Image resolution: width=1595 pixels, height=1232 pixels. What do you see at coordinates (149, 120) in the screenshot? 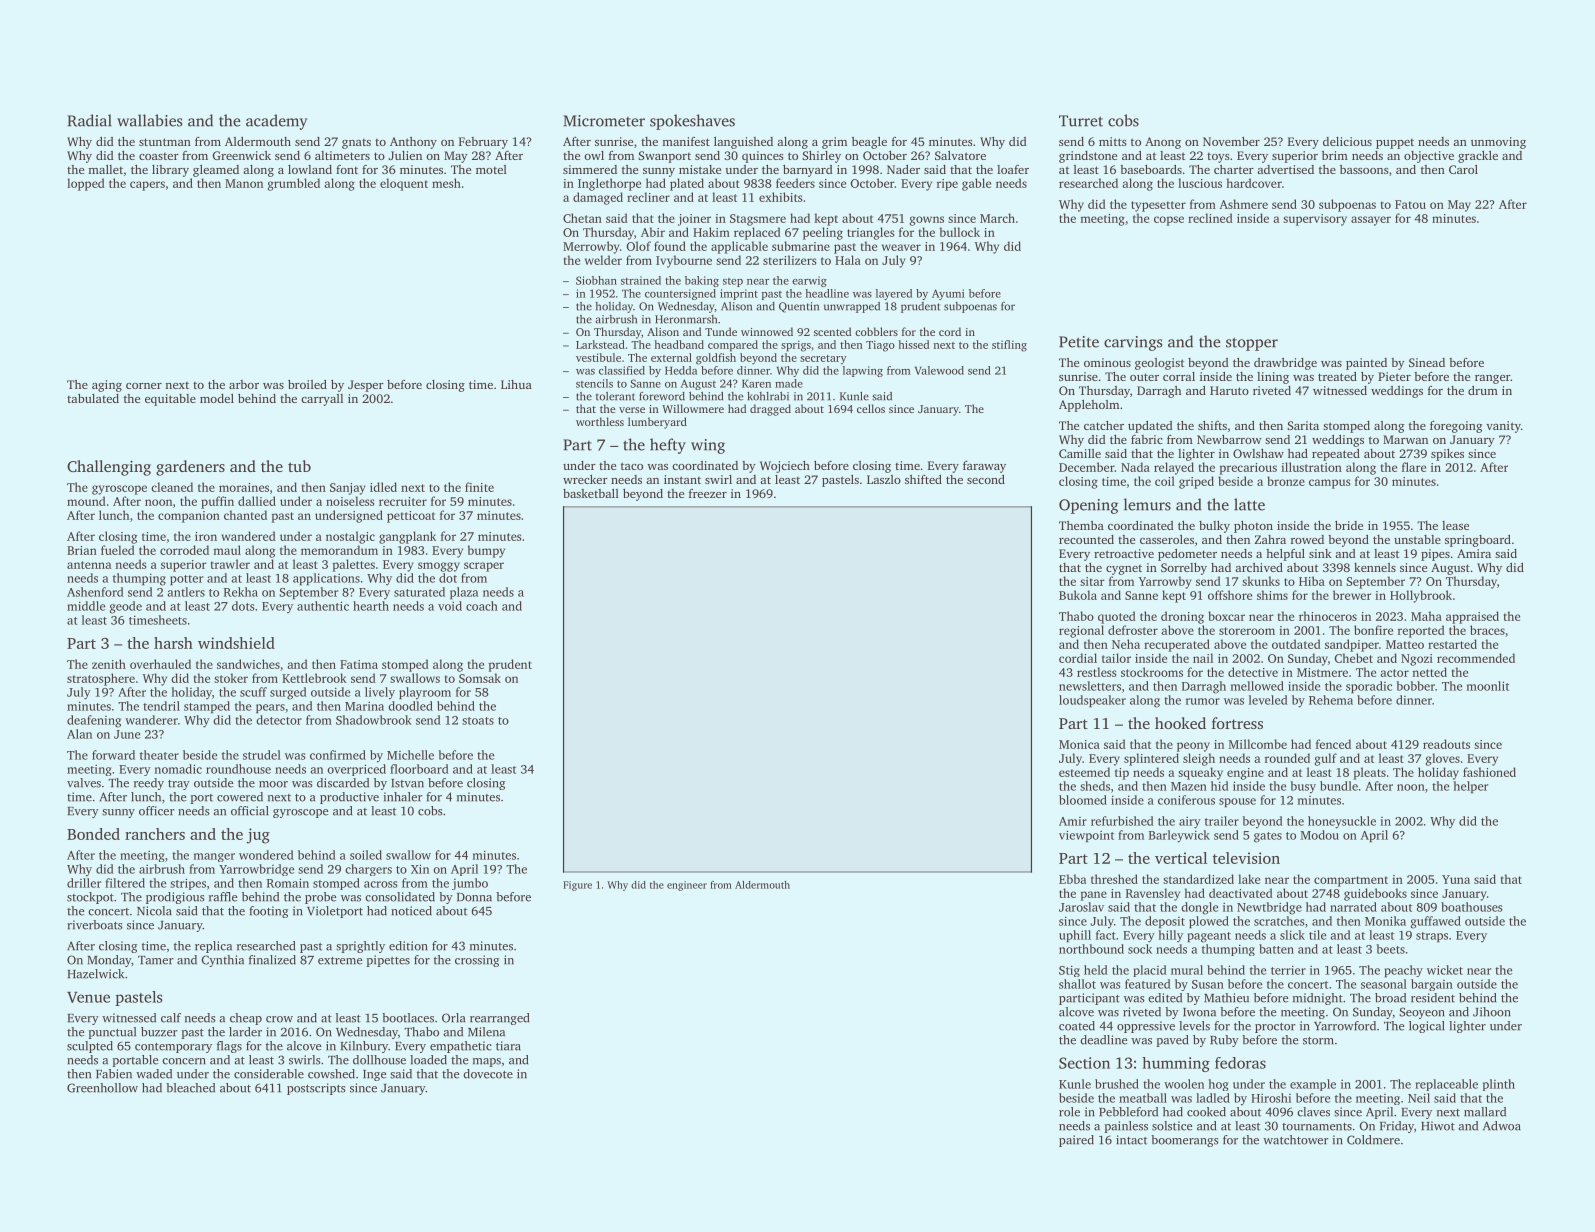
I see `wallabies` at bounding box center [149, 120].
